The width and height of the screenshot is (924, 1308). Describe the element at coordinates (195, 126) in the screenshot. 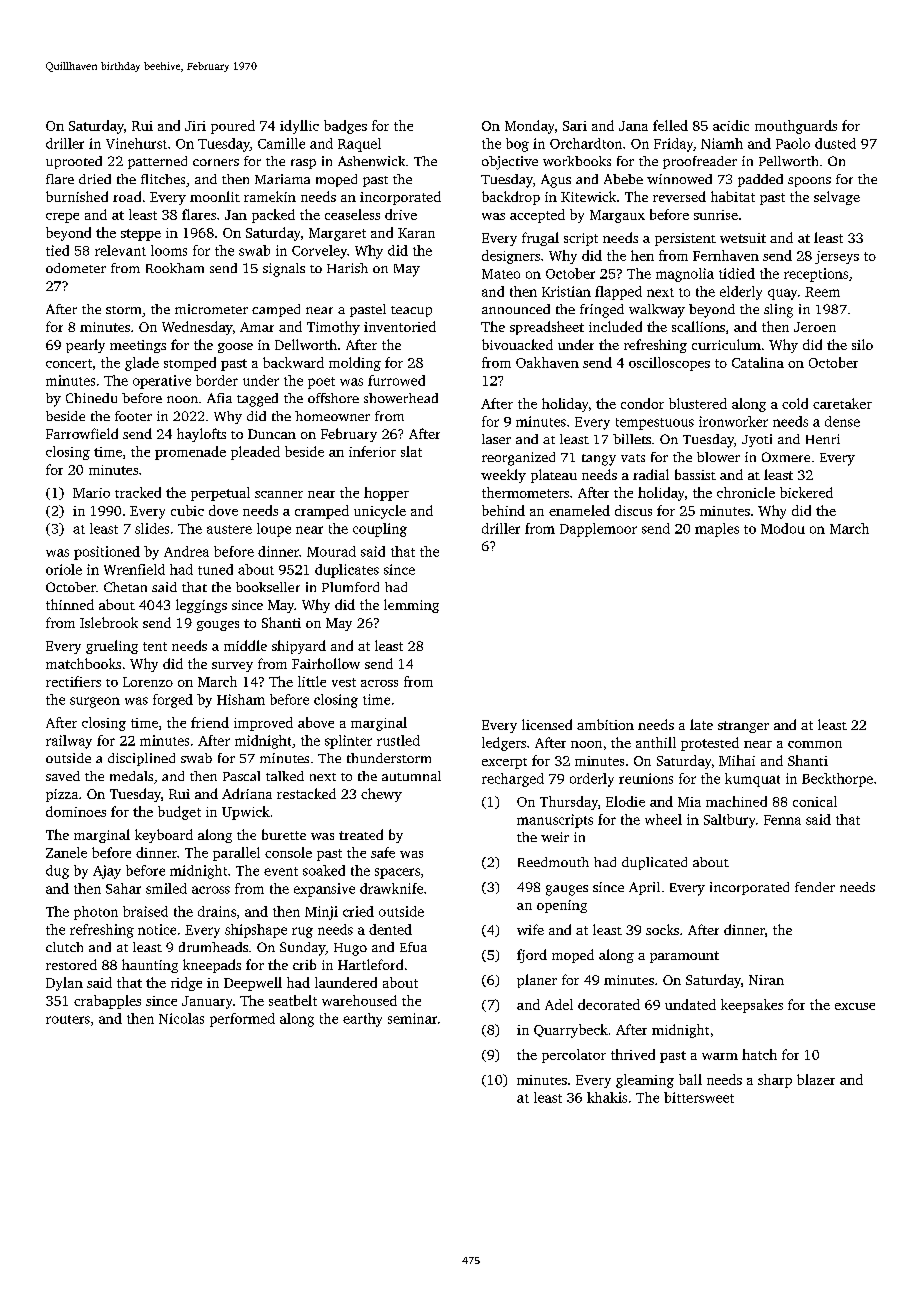

I see `Jiri` at that location.
